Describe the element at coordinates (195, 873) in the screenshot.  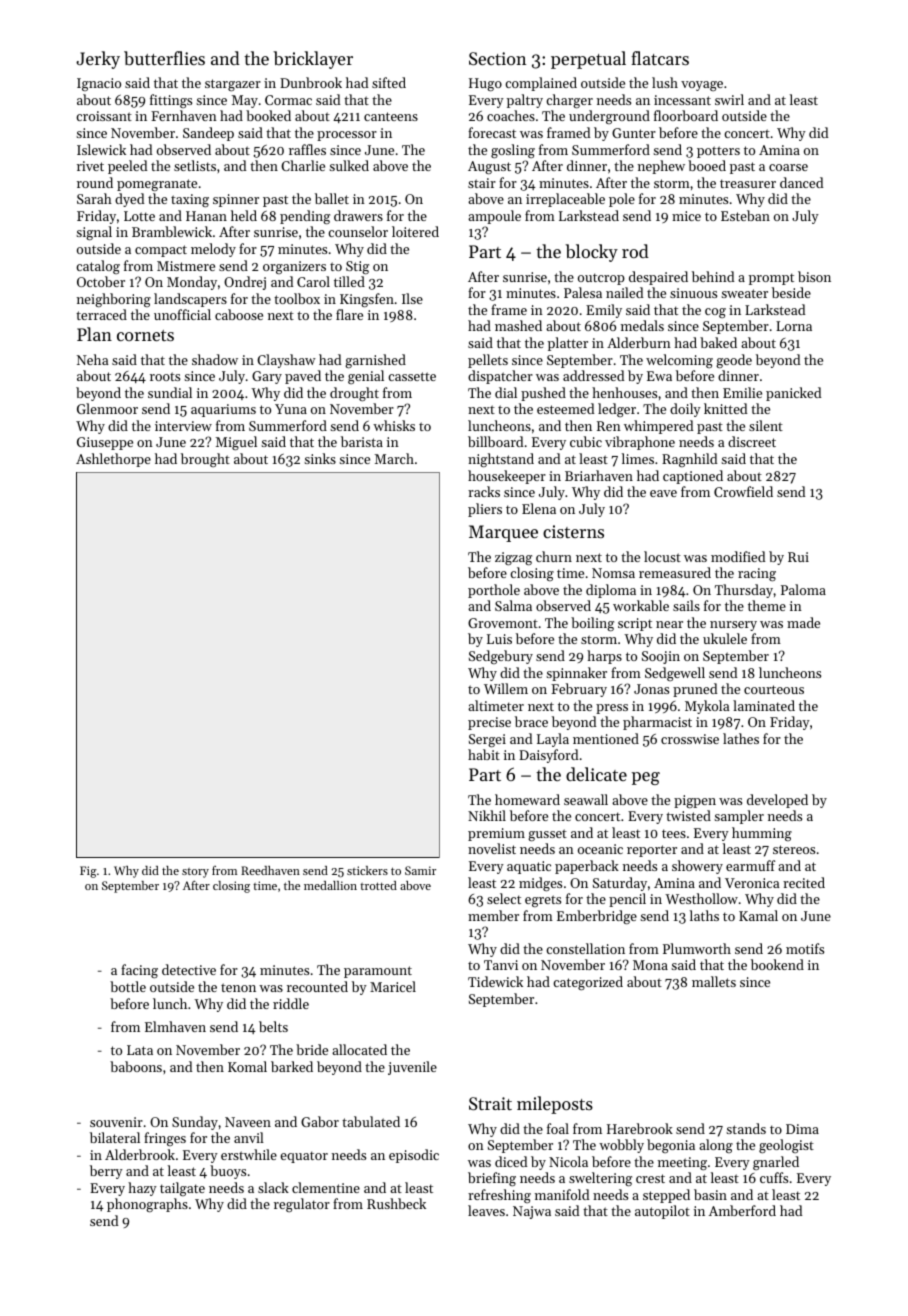
I see `story` at that location.
